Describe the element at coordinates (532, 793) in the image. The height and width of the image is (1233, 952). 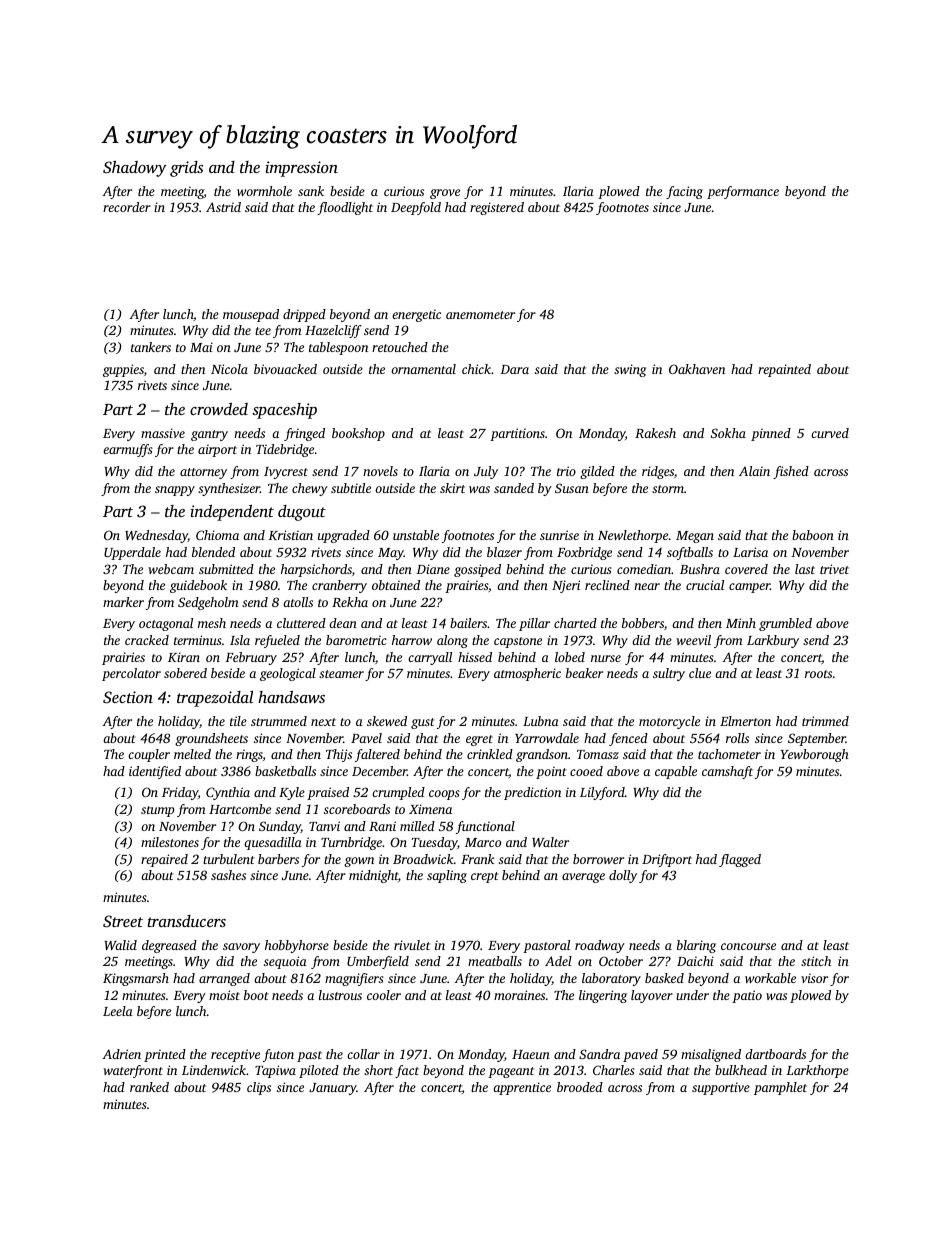
I see `prediction` at that location.
